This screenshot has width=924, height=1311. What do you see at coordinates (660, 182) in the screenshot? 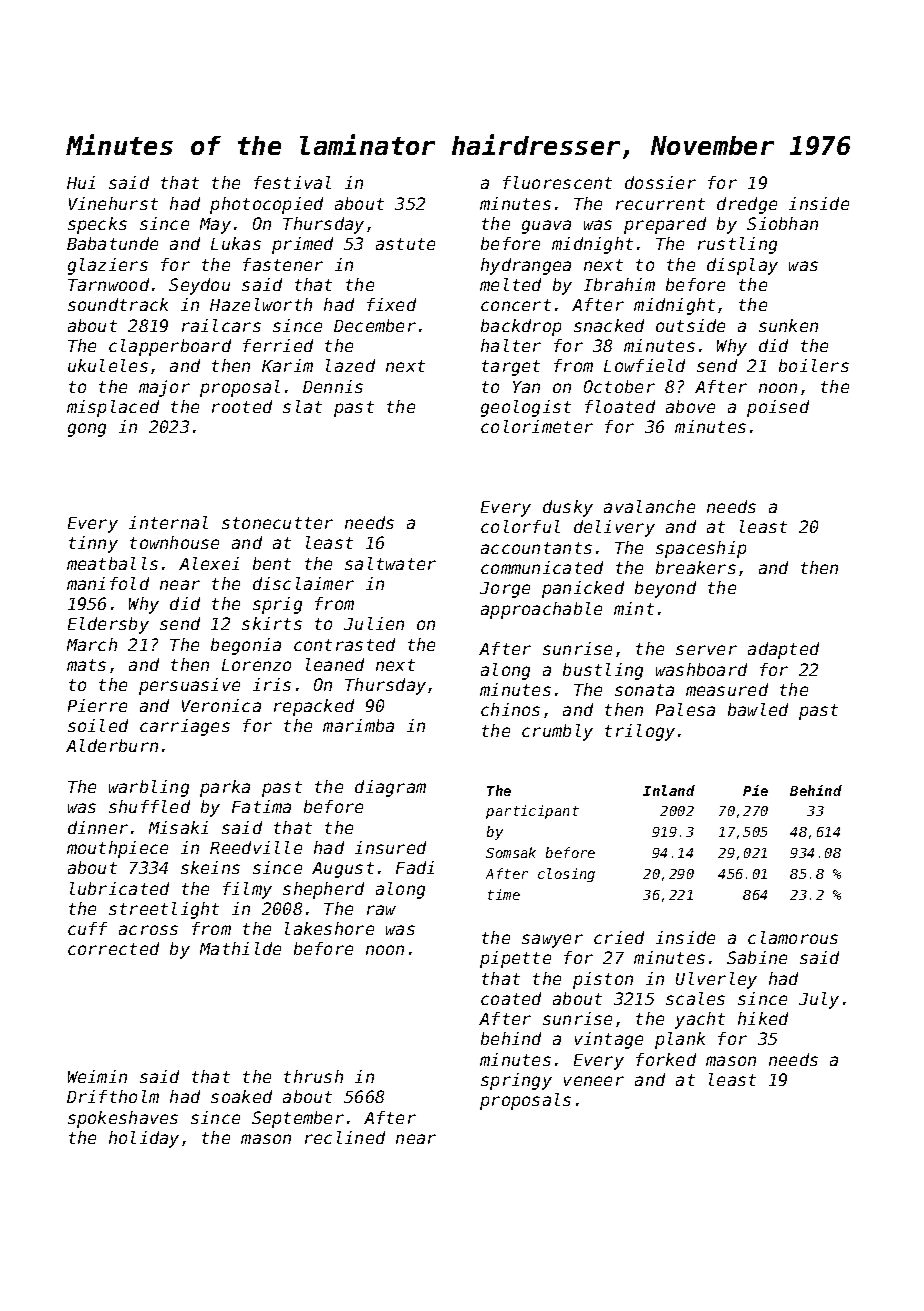
I see `dossier` at bounding box center [660, 182].
